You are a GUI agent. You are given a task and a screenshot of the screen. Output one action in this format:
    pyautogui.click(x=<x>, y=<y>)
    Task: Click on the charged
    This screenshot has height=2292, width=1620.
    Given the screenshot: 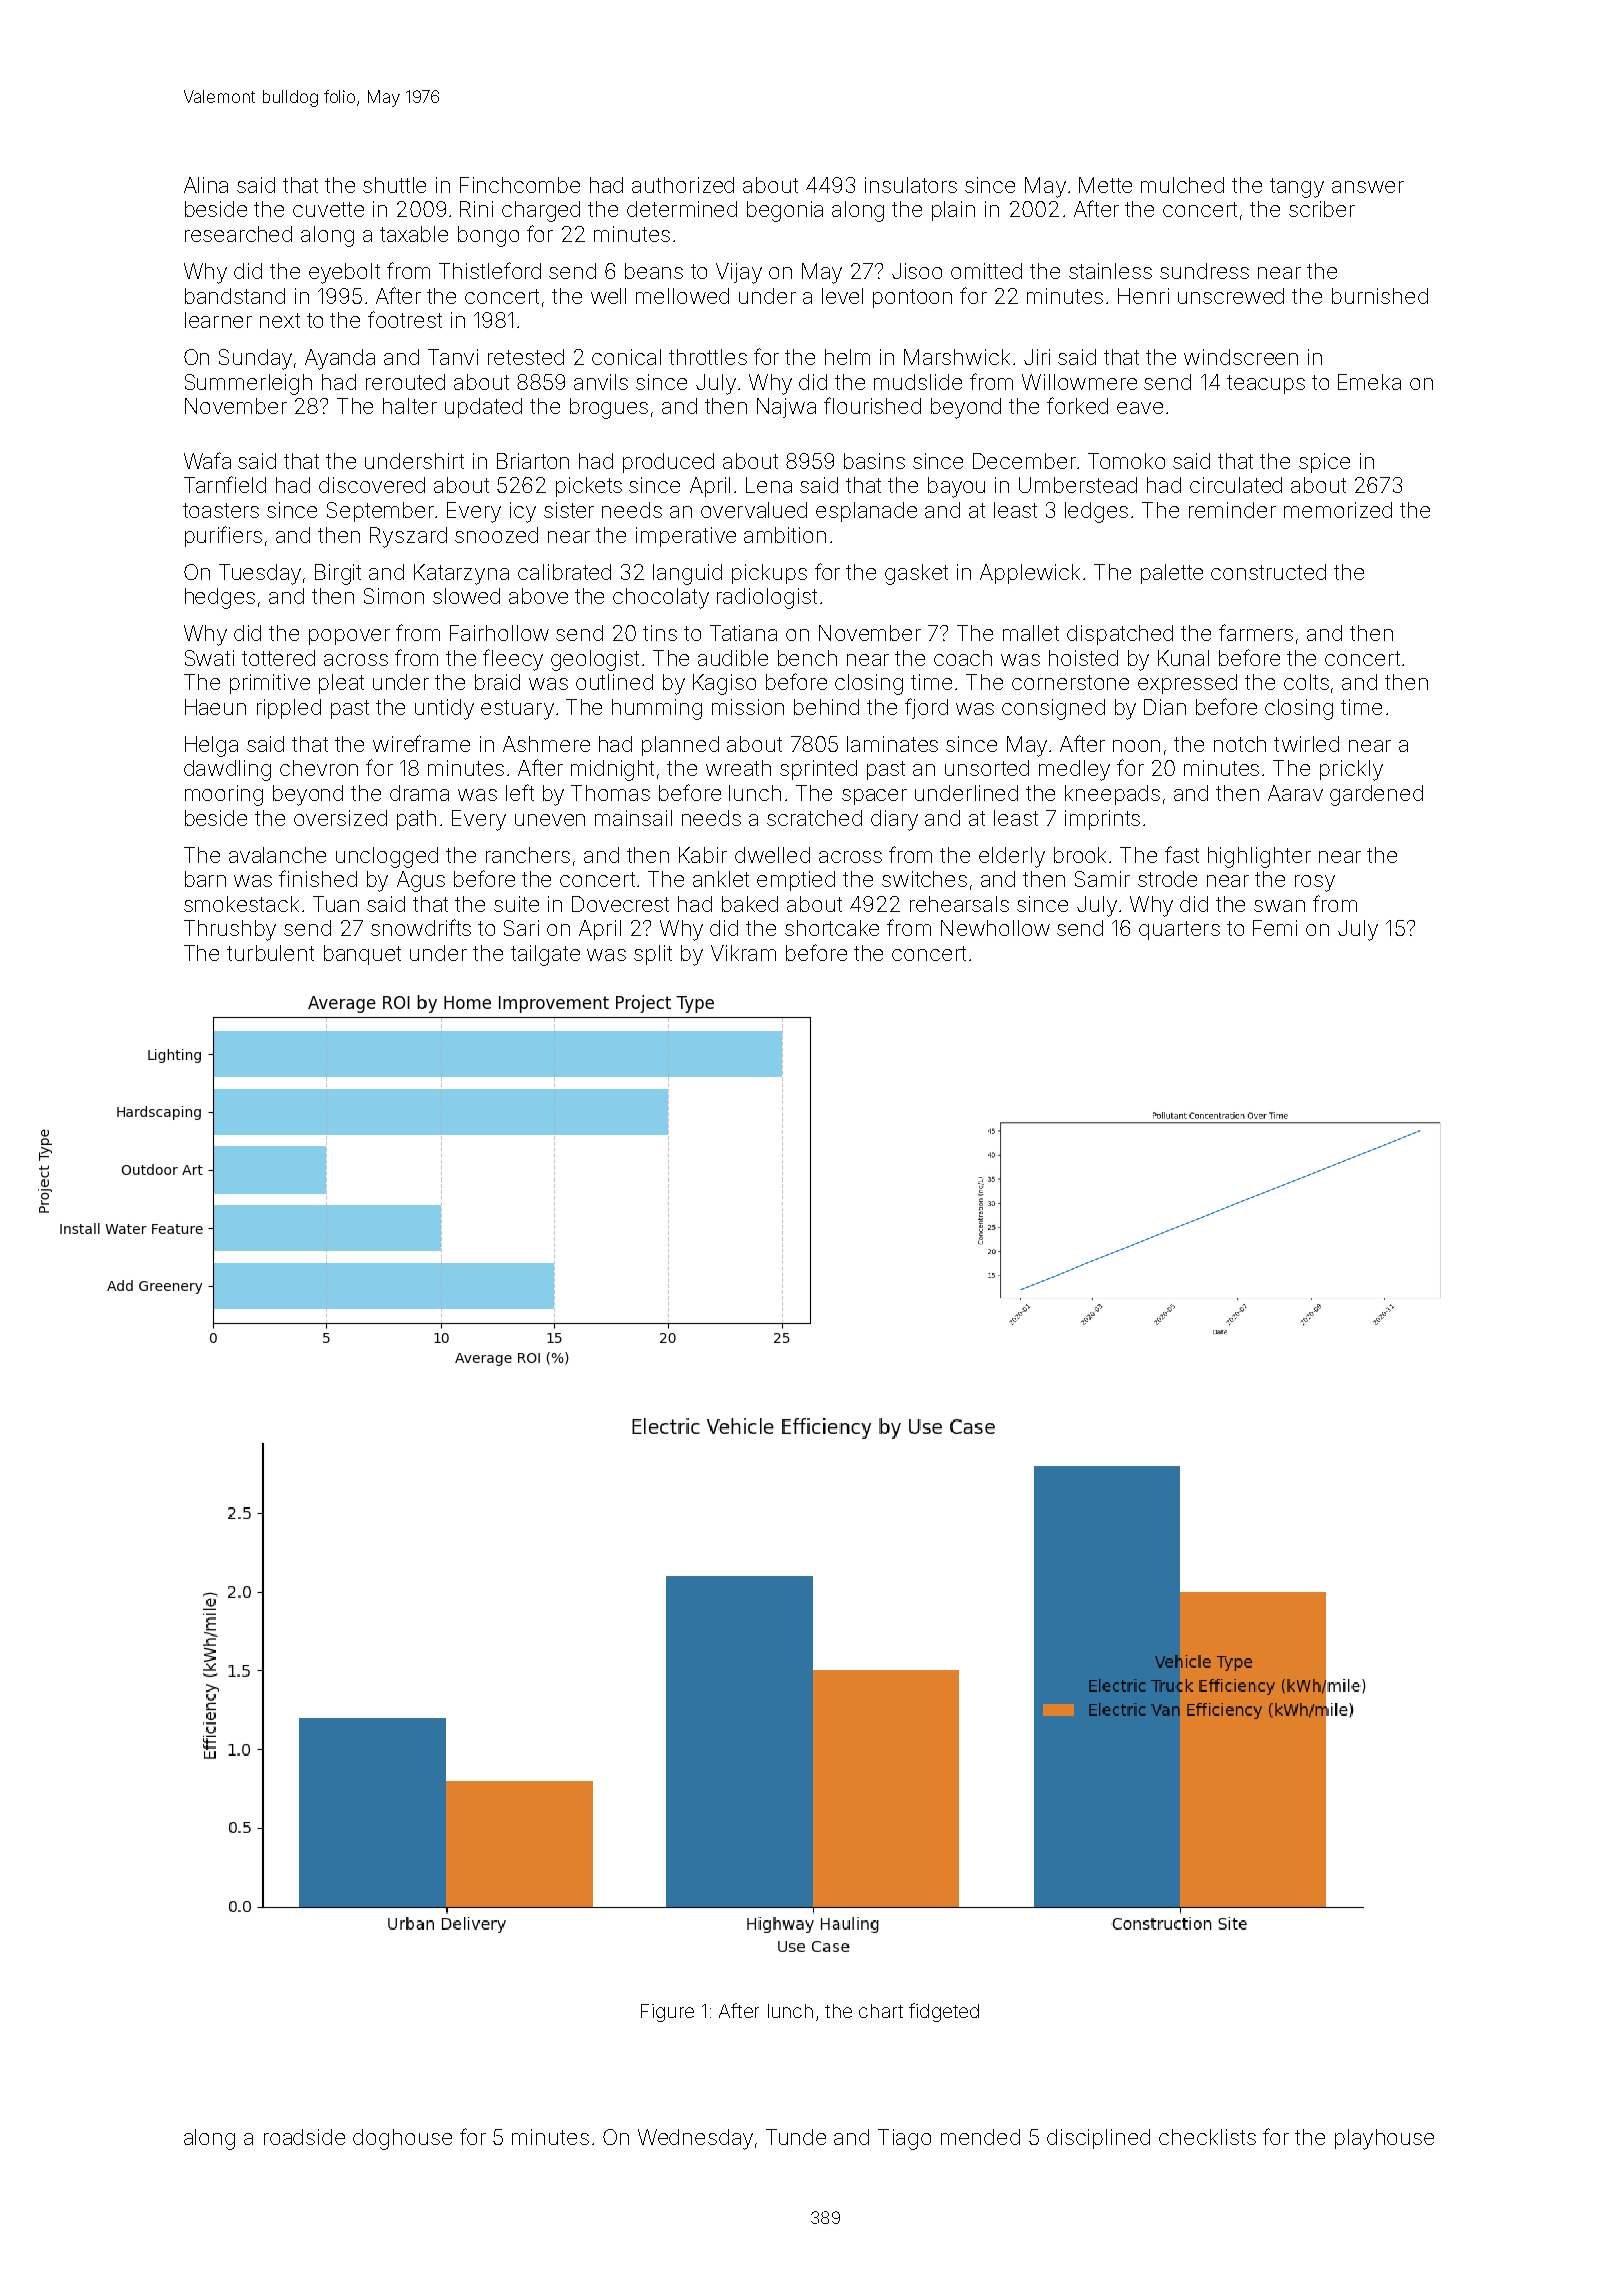 What is the action you would take?
    pyautogui.click(x=541, y=211)
